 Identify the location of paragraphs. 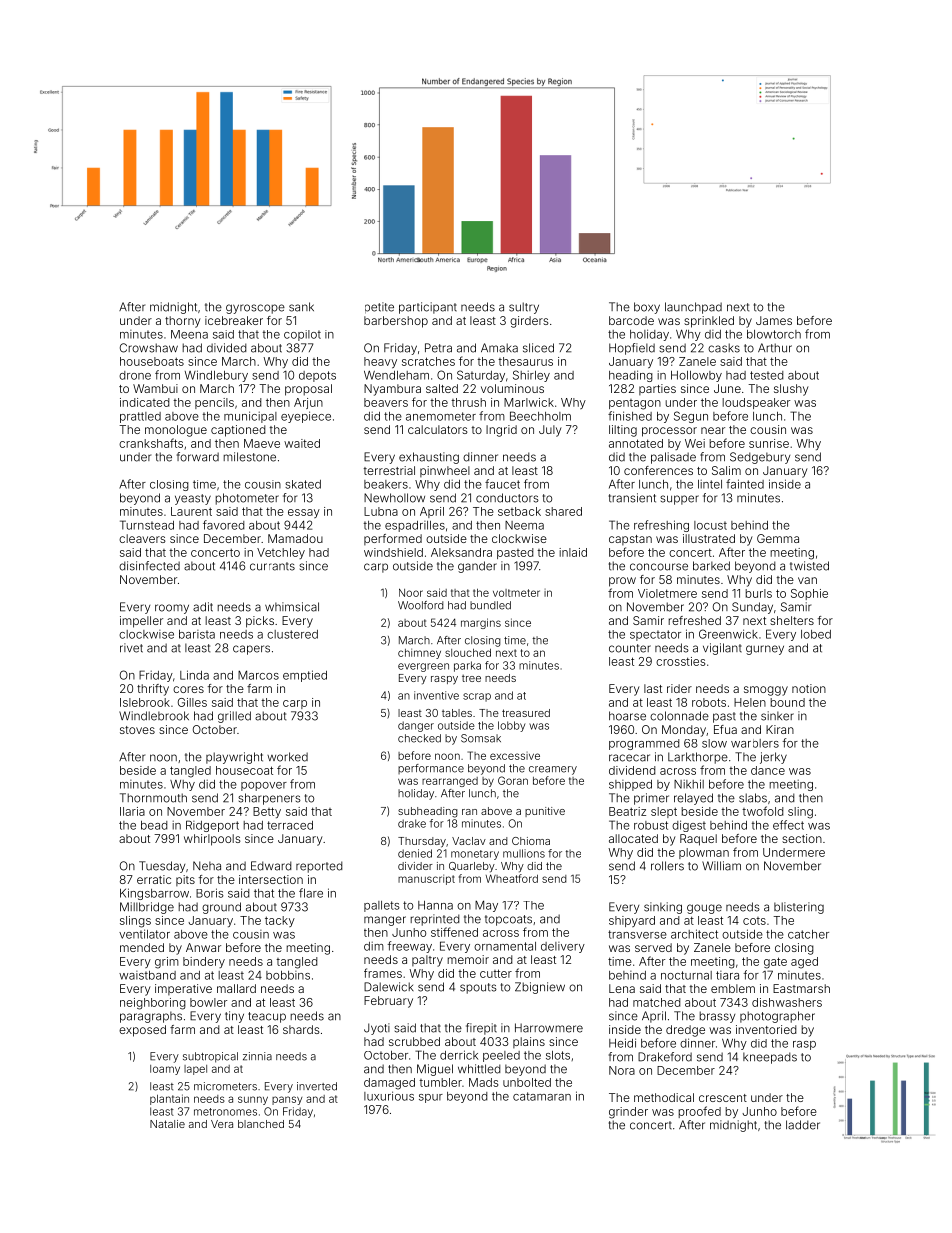
(151, 1017).
